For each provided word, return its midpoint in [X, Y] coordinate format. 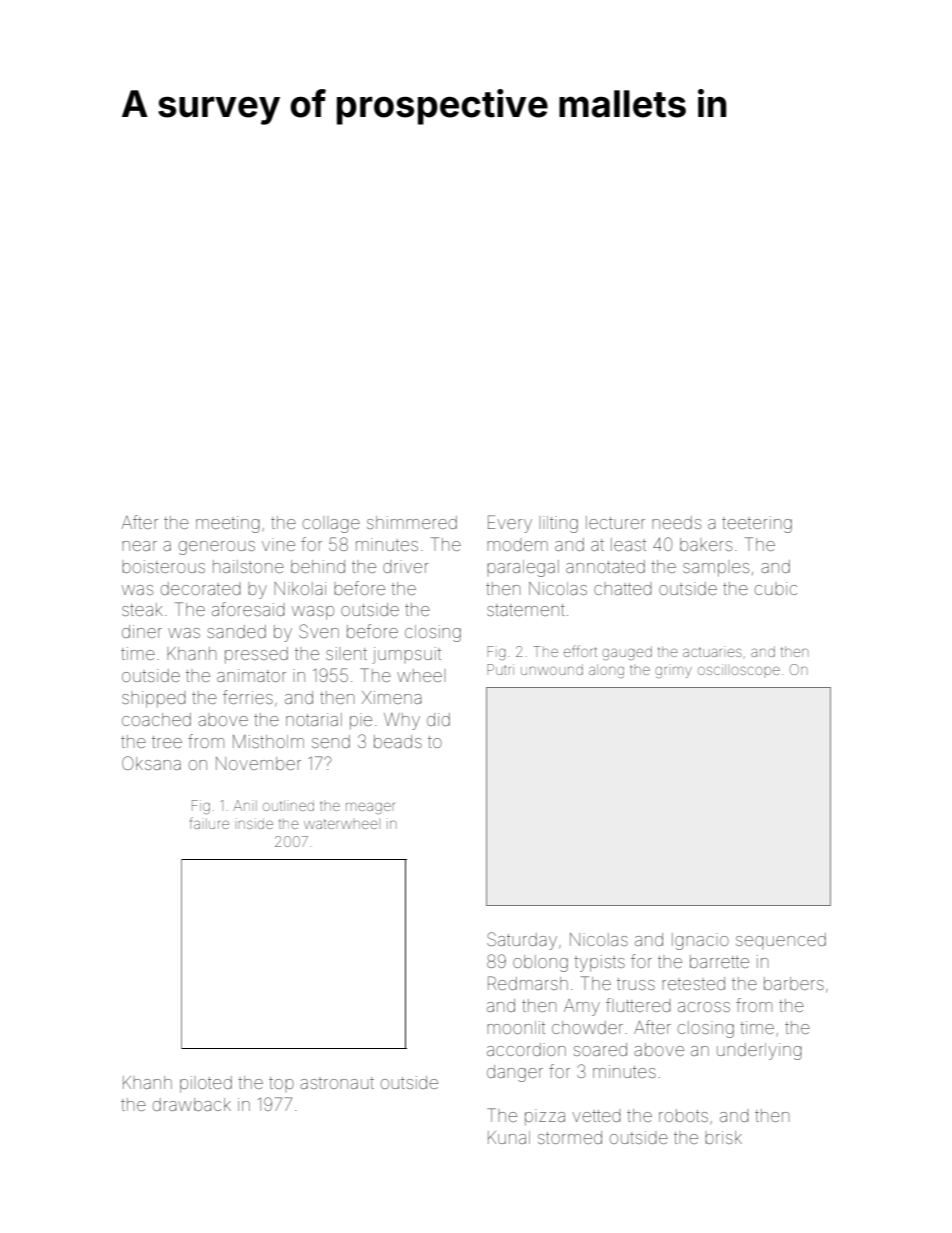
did [438, 719]
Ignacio [700, 941]
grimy [673, 672]
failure [209, 823]
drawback [192, 1104]
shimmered [412, 522]
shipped [154, 699]
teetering [757, 524]
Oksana [151, 763]
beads [398, 741]
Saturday [522, 941]
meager [370, 808]
